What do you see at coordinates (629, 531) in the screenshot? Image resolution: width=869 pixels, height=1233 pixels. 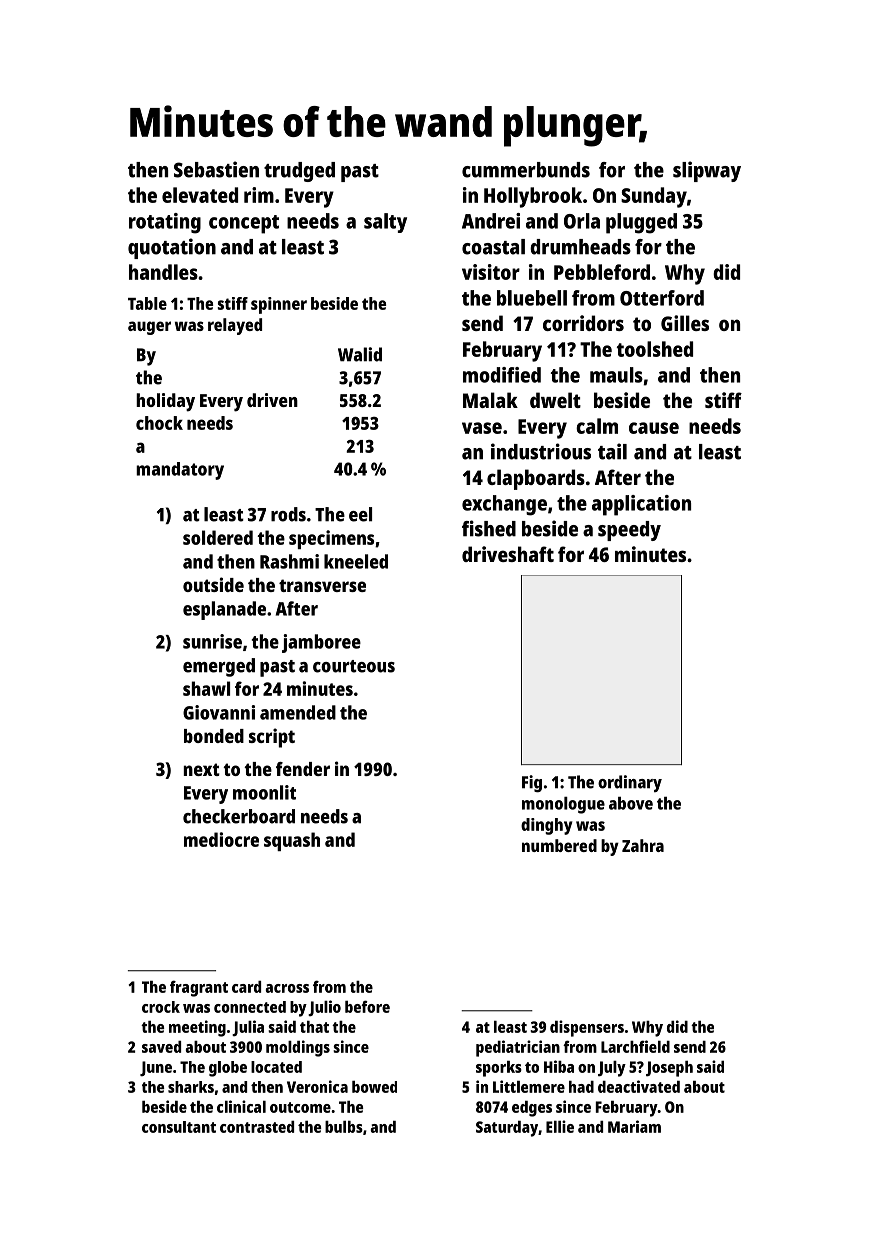 I see `speedy` at bounding box center [629, 531].
